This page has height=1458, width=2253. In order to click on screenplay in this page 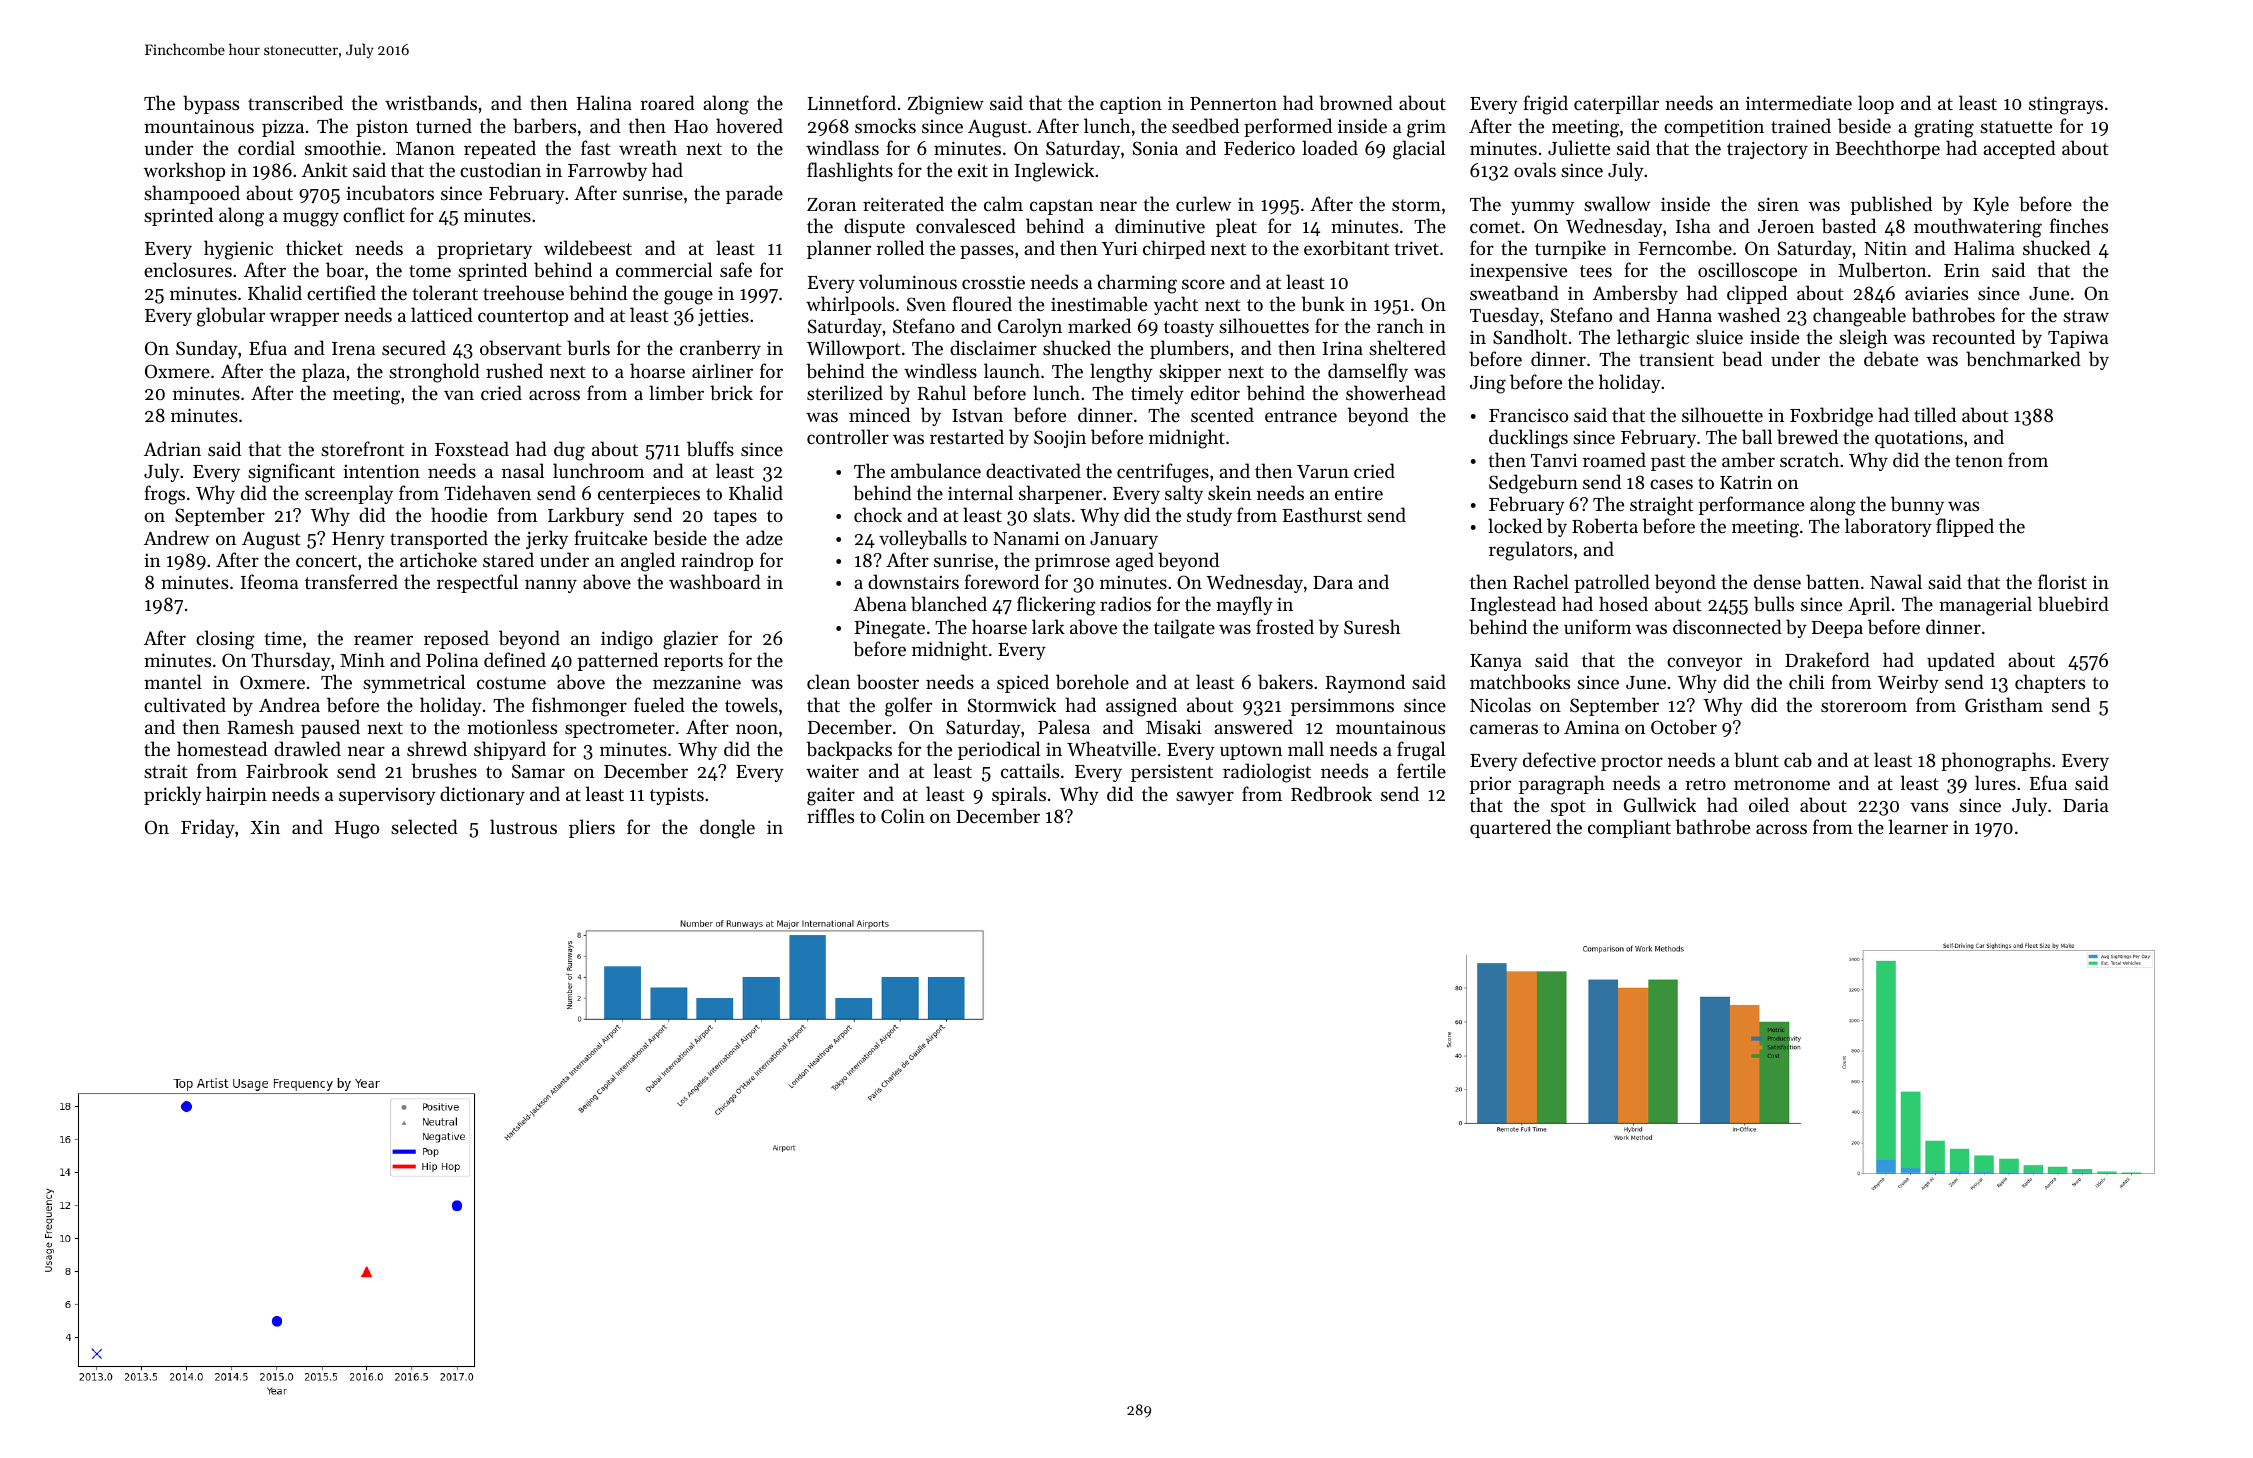, I will do `click(349, 494)`.
